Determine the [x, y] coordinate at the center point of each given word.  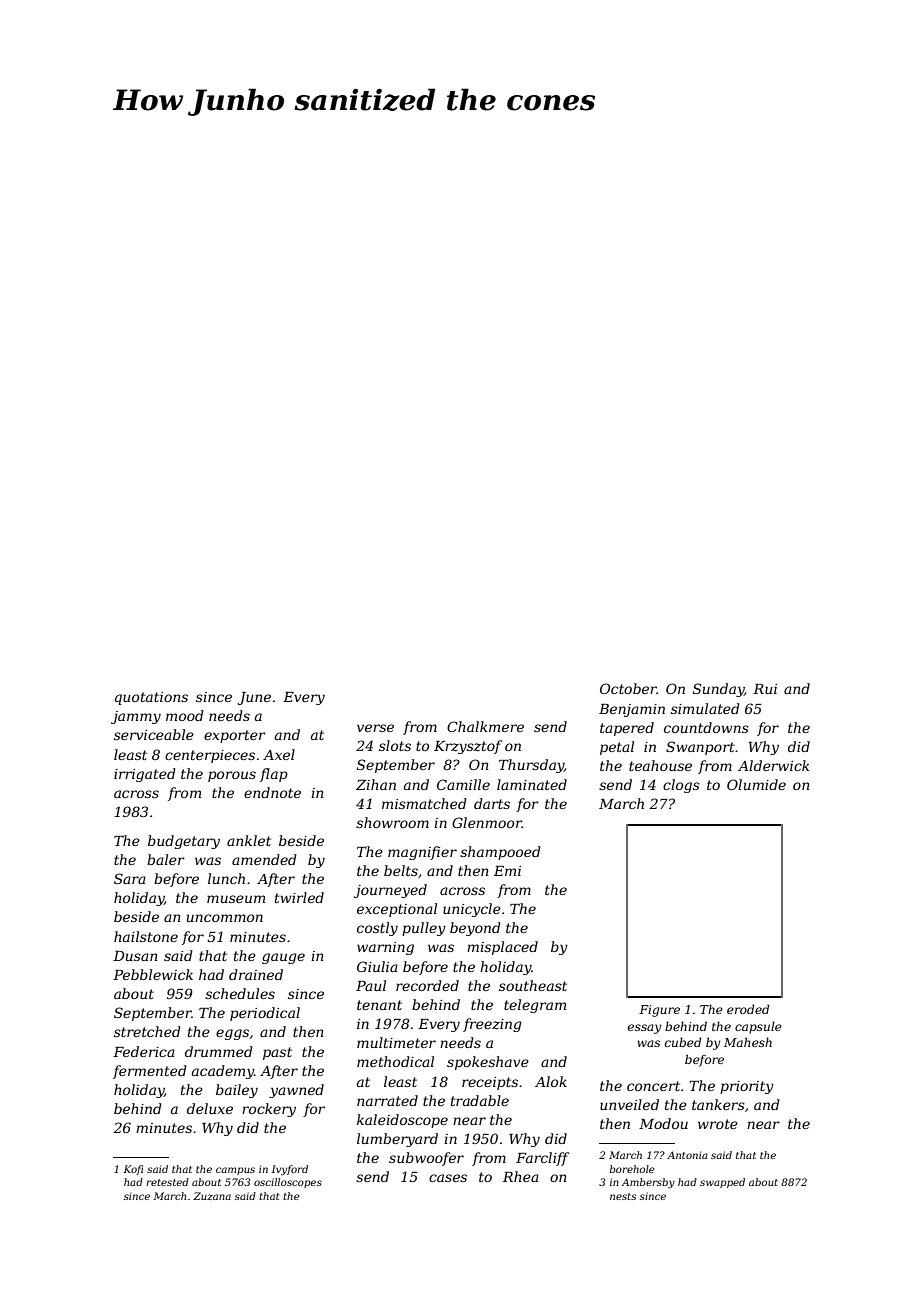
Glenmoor [487, 822]
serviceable [154, 734]
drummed [219, 1051]
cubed [683, 1042]
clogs [681, 786]
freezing [492, 1025]
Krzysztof [468, 747]
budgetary [184, 842]
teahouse [660, 765]
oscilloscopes [288, 1183]
